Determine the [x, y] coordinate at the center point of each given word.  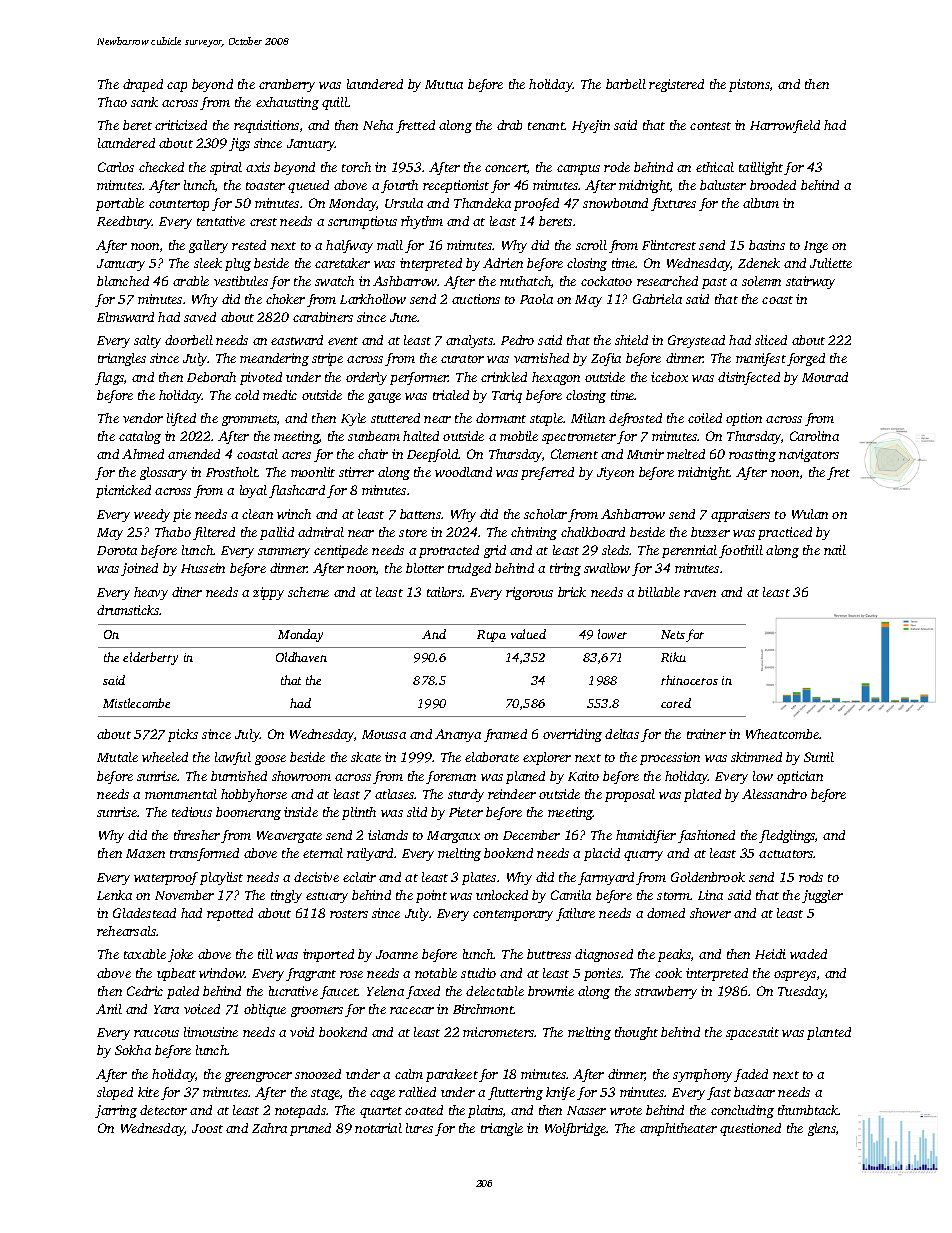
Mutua [444, 84]
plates [479, 878]
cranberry [287, 85]
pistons [749, 85]
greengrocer [258, 1077]
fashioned [706, 836]
